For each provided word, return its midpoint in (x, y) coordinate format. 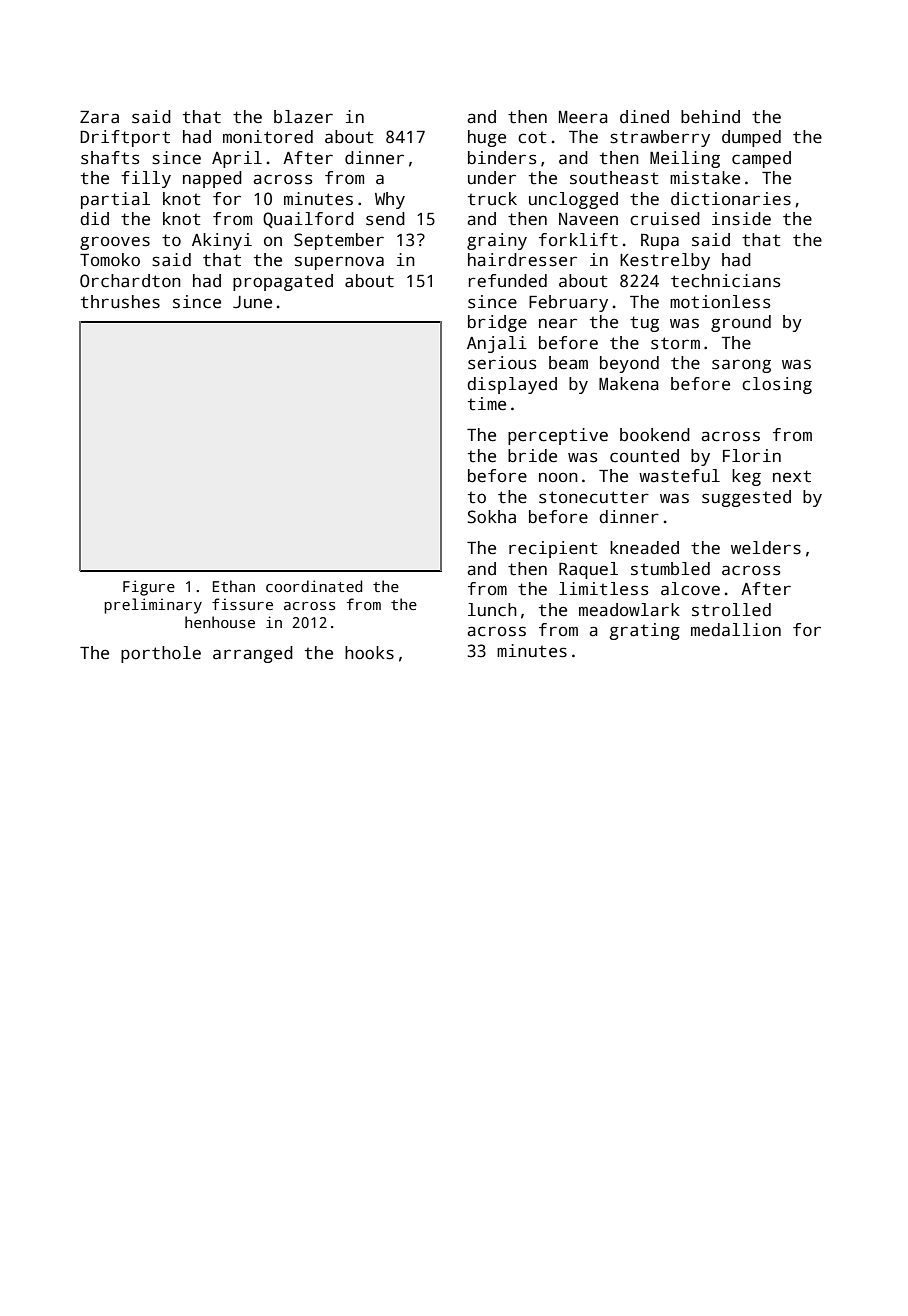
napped (212, 179)
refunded (508, 281)
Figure (149, 588)
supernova (339, 263)
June (252, 302)
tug (644, 324)
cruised (665, 219)
